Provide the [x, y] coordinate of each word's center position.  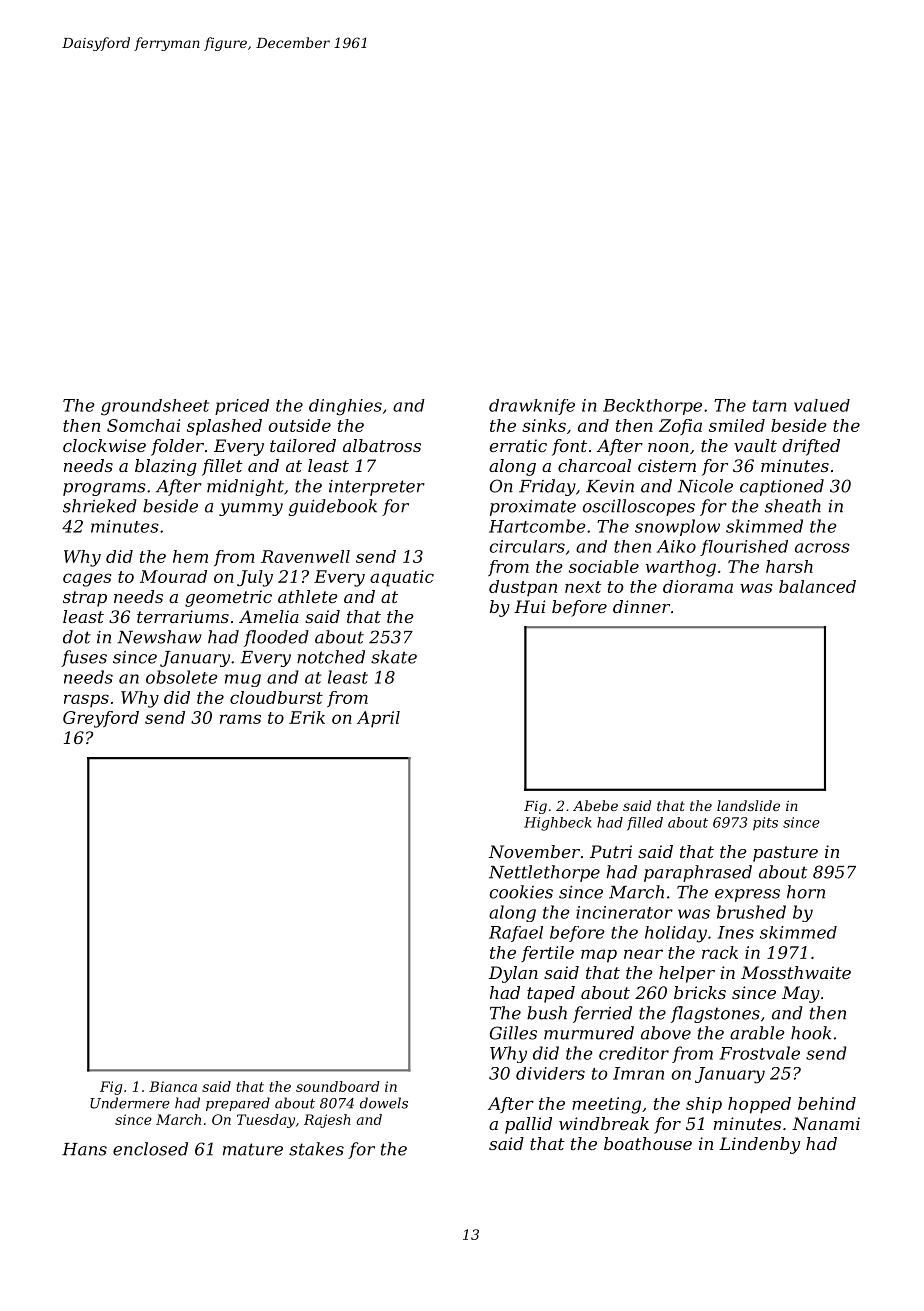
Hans [84, 1149]
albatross [382, 445]
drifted [811, 447]
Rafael [516, 934]
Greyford [101, 719]
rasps [86, 700]
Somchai [143, 425]
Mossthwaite [796, 972]
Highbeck [558, 824]
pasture [785, 854]
